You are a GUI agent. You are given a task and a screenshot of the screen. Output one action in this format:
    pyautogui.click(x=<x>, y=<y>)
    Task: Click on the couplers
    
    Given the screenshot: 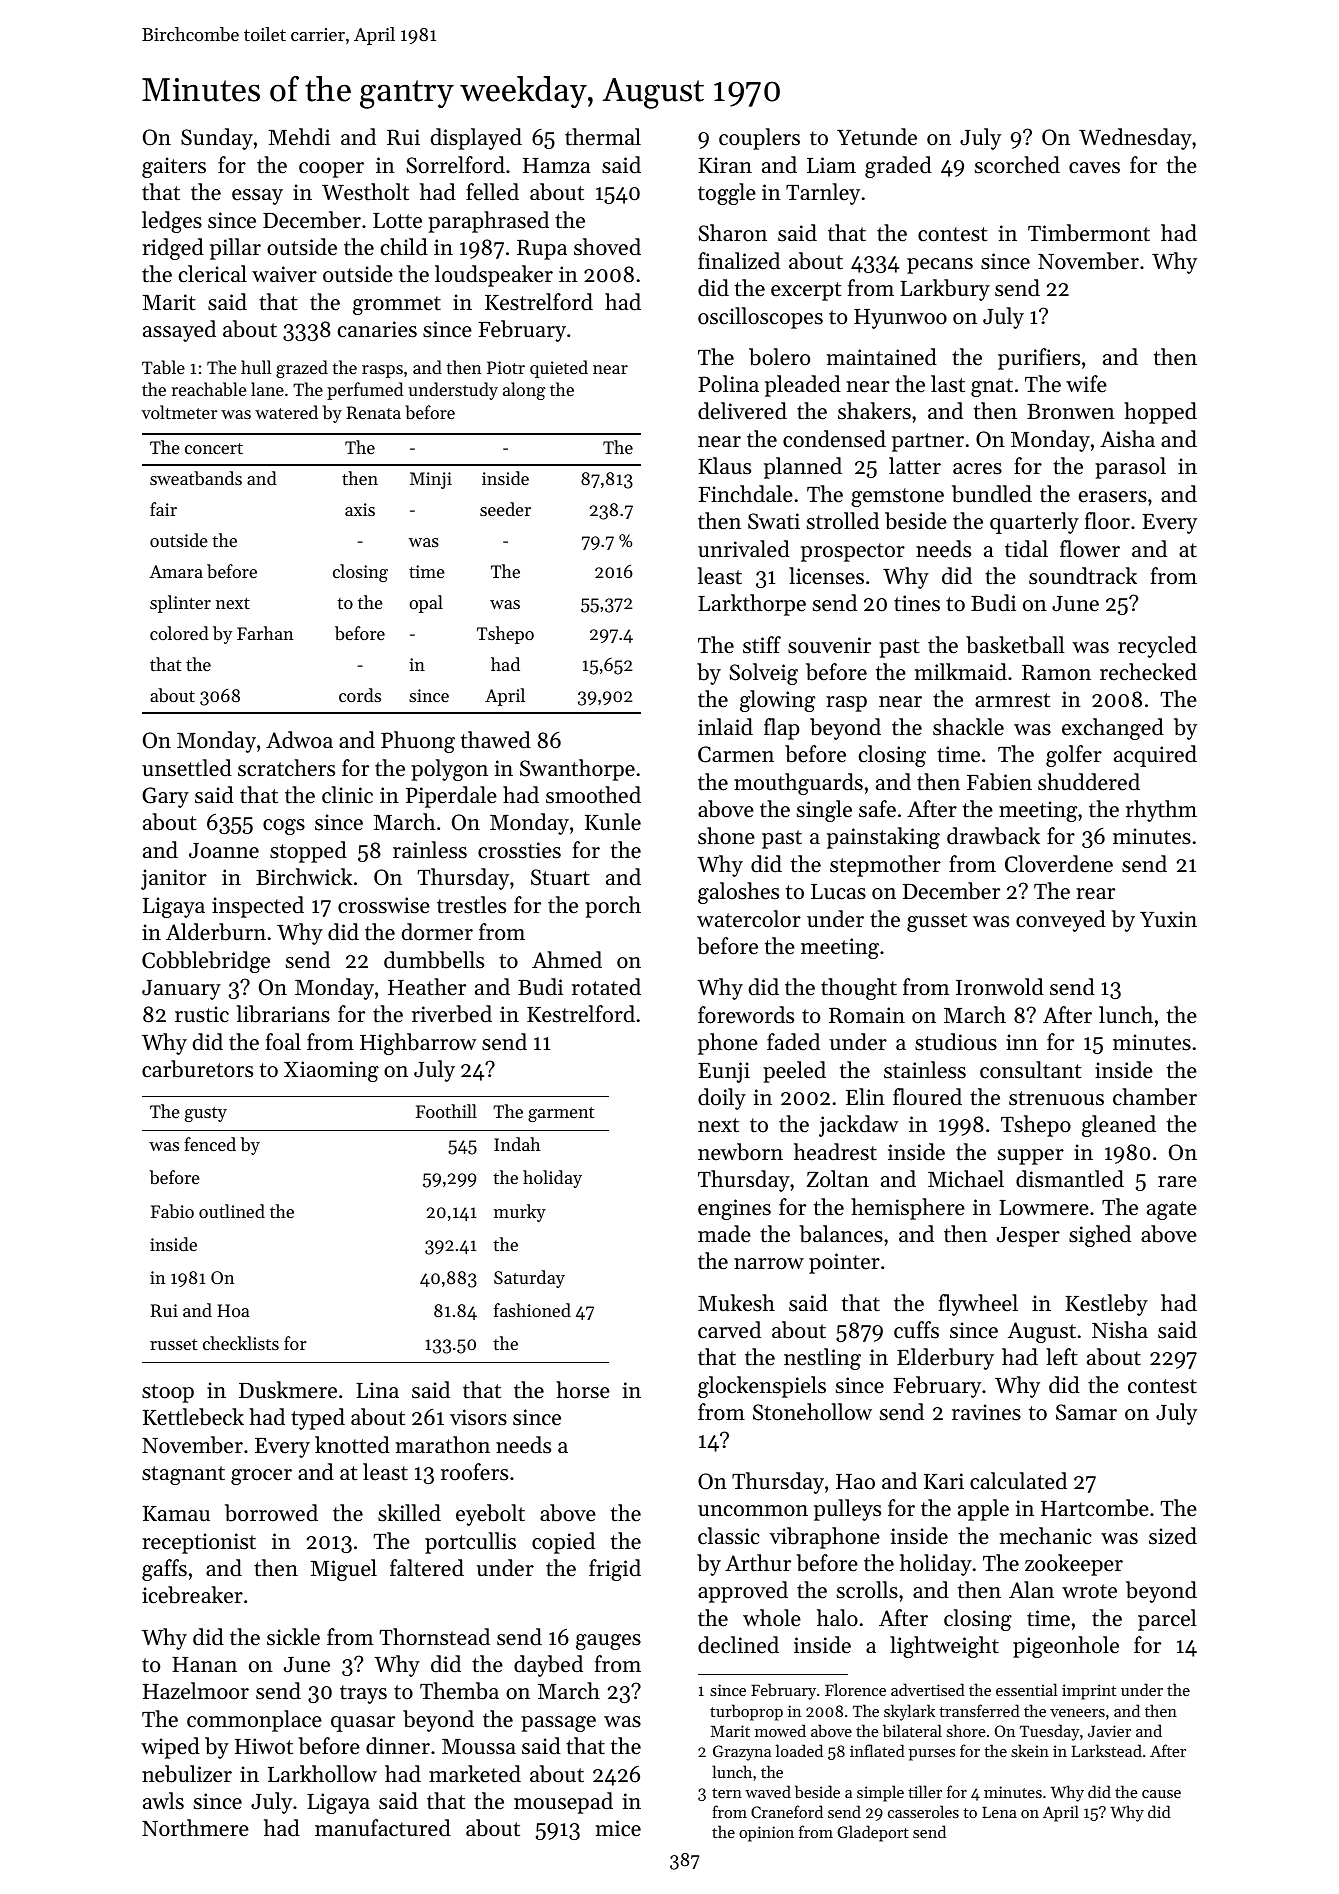 What is the action you would take?
    pyautogui.click(x=759, y=139)
